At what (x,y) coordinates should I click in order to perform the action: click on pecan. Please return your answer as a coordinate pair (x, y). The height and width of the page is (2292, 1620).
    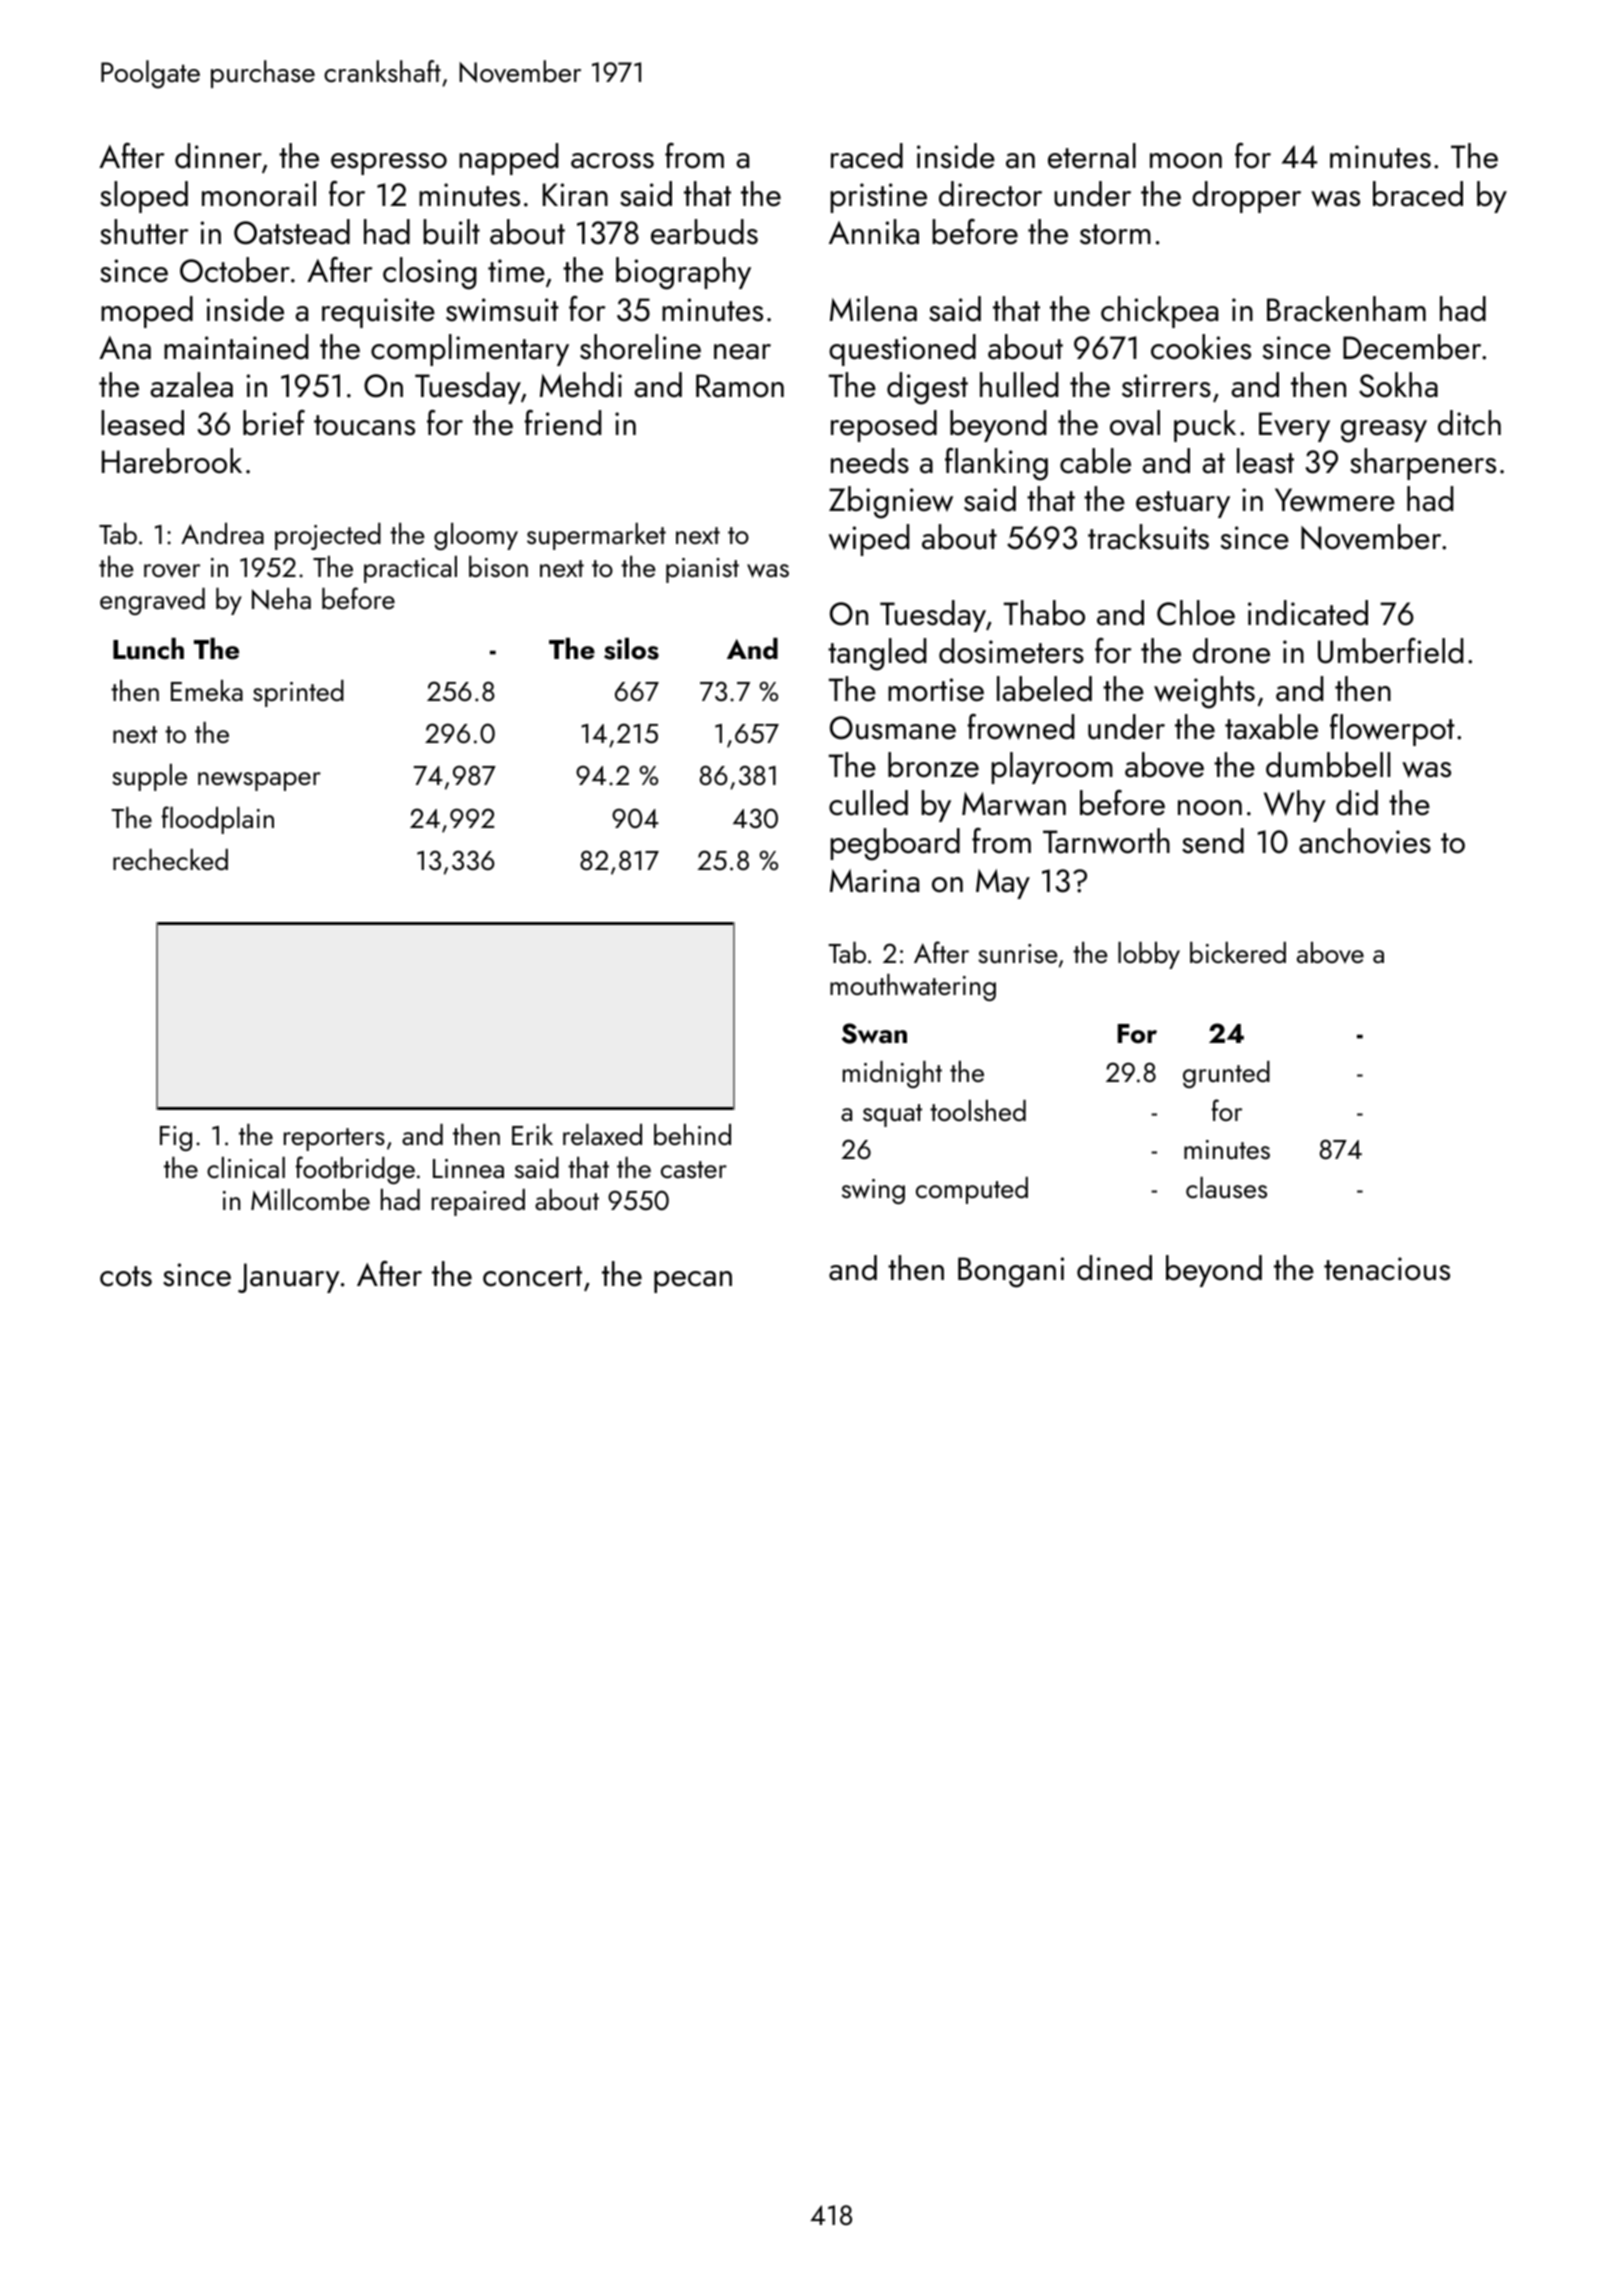
    Looking at the image, I should click on (693, 1282).
